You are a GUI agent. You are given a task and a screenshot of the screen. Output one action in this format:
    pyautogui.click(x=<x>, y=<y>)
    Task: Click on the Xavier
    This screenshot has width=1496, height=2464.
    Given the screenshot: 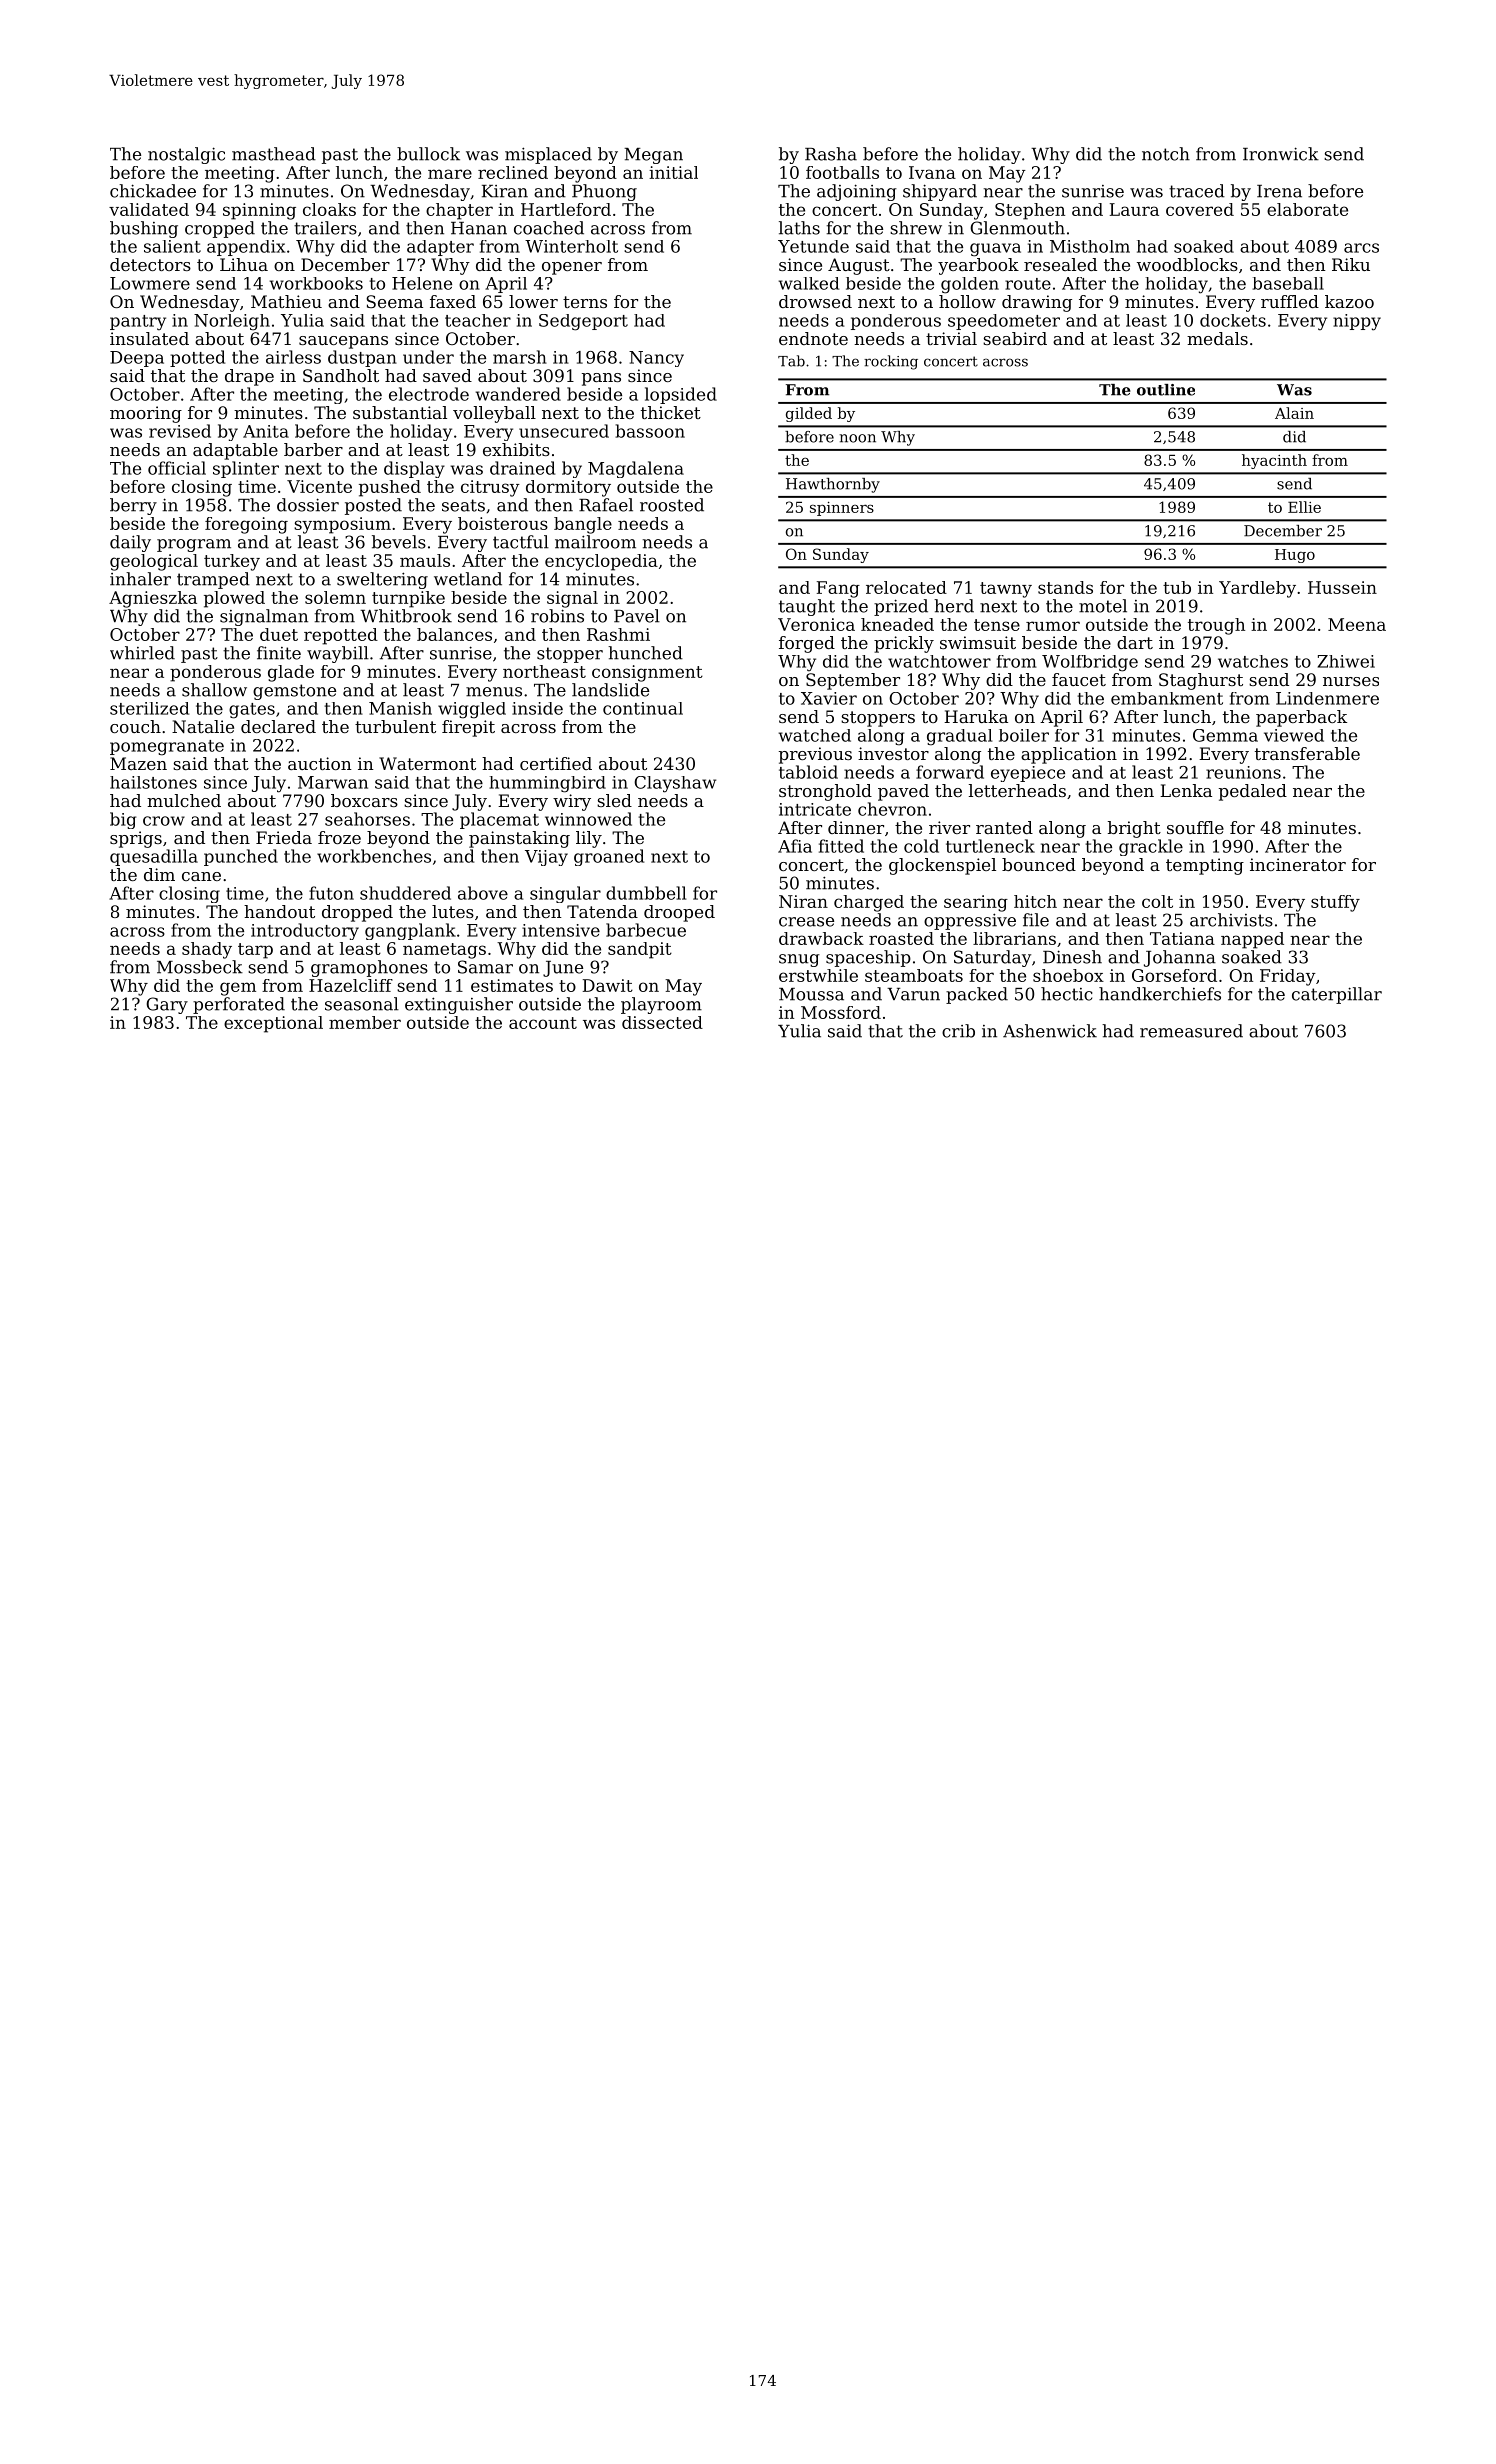 What is the action you would take?
    pyautogui.click(x=829, y=698)
